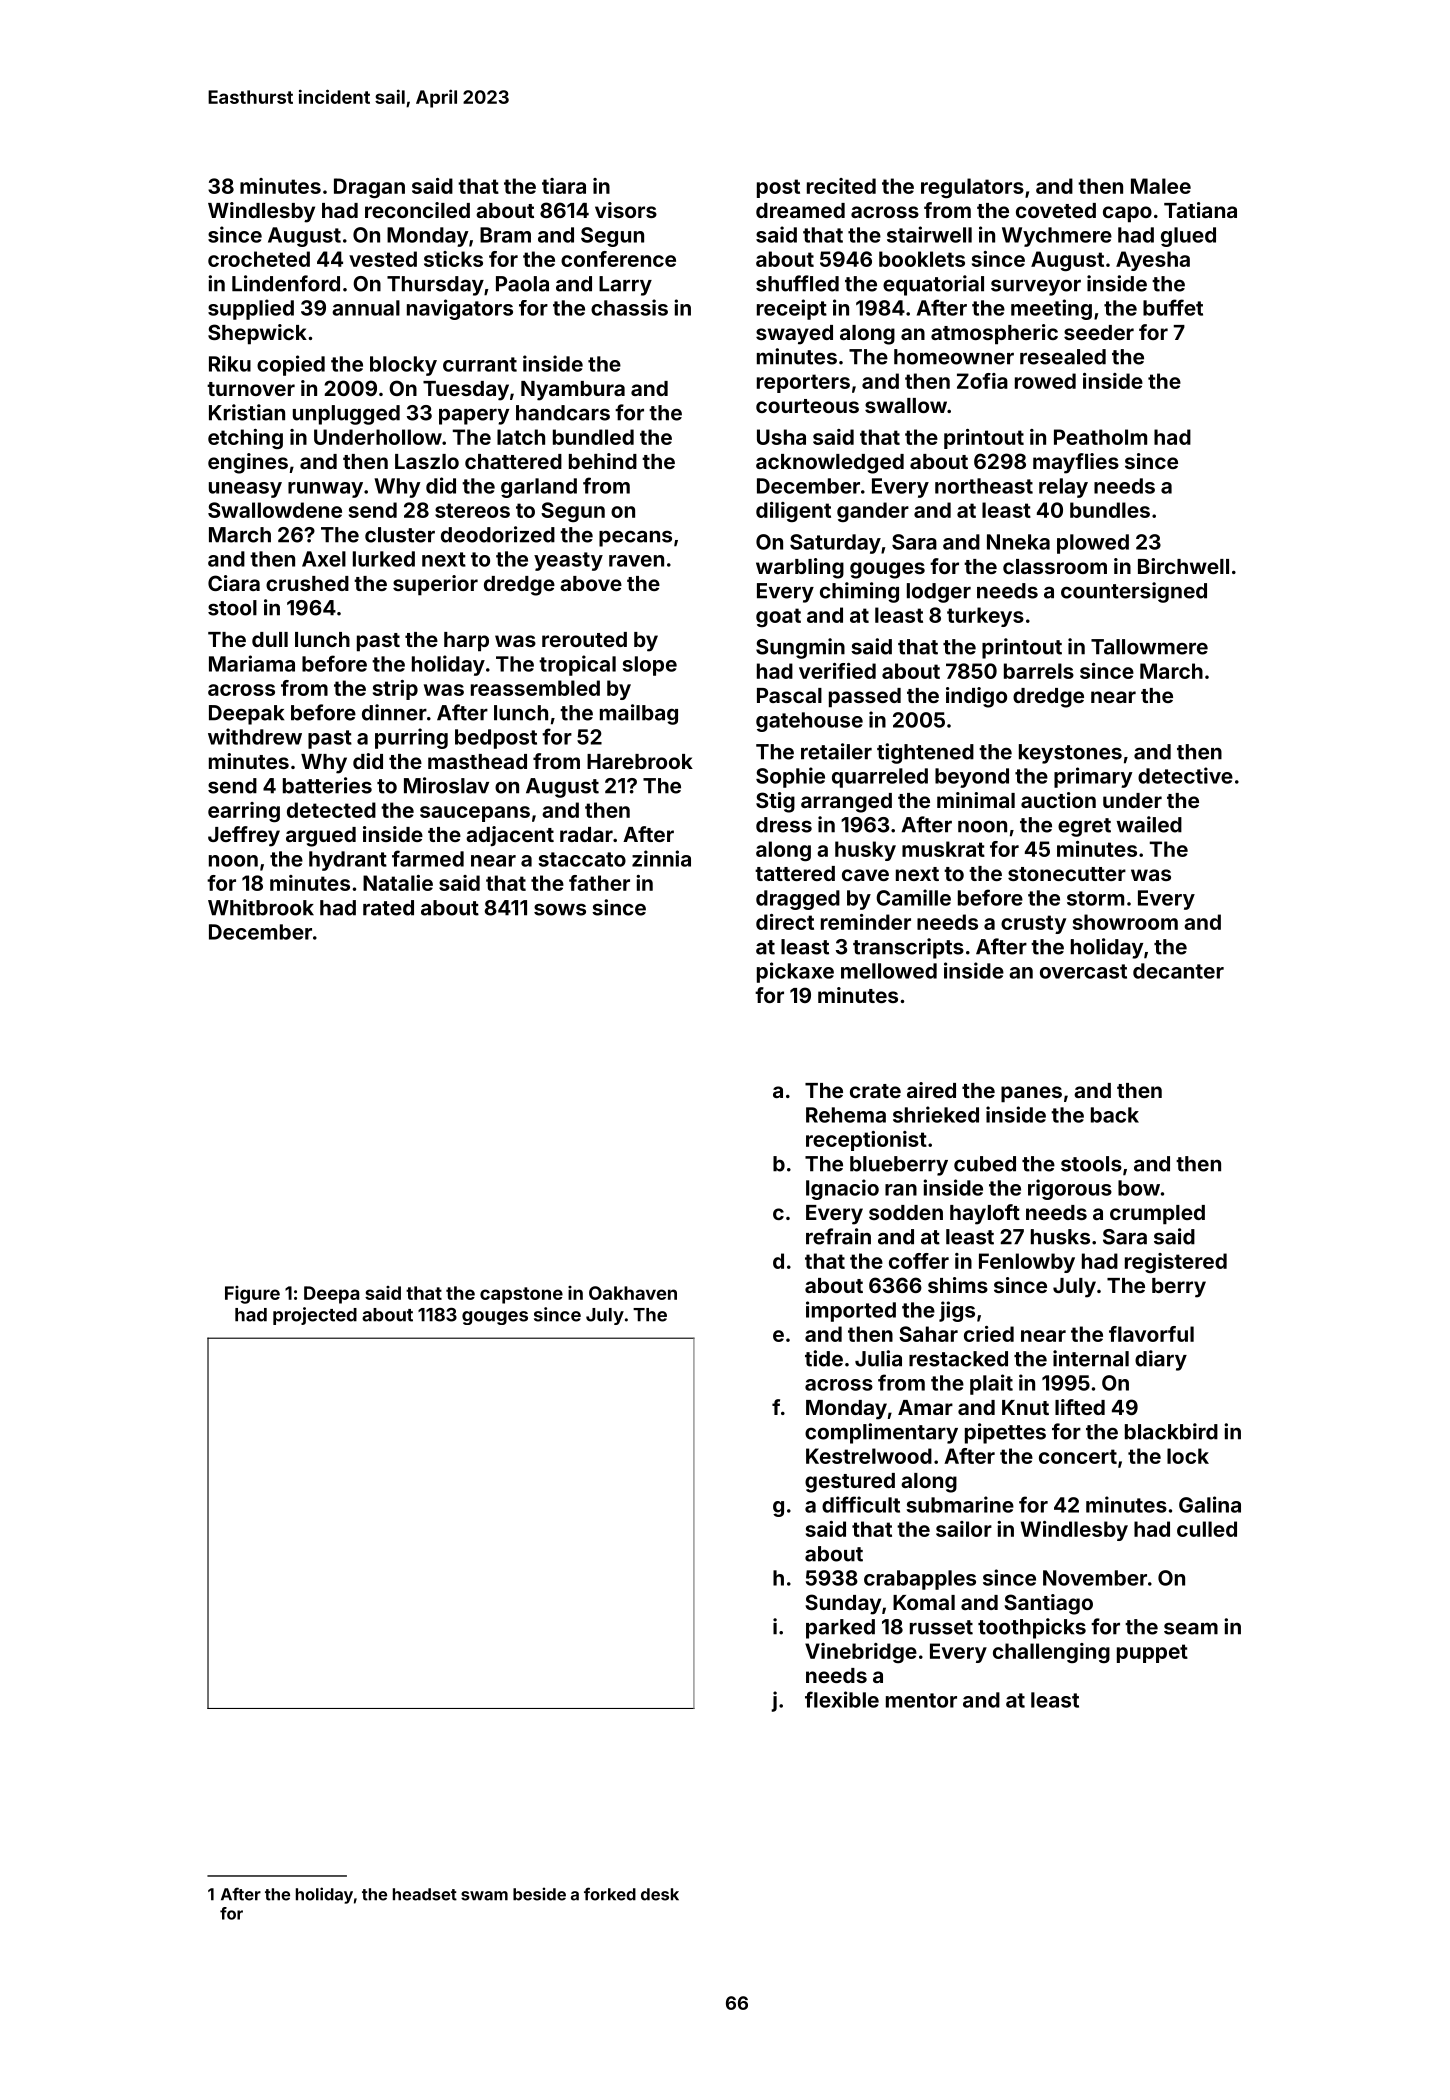  Describe the element at coordinates (784, 825) in the image. I see `dress` at that location.
